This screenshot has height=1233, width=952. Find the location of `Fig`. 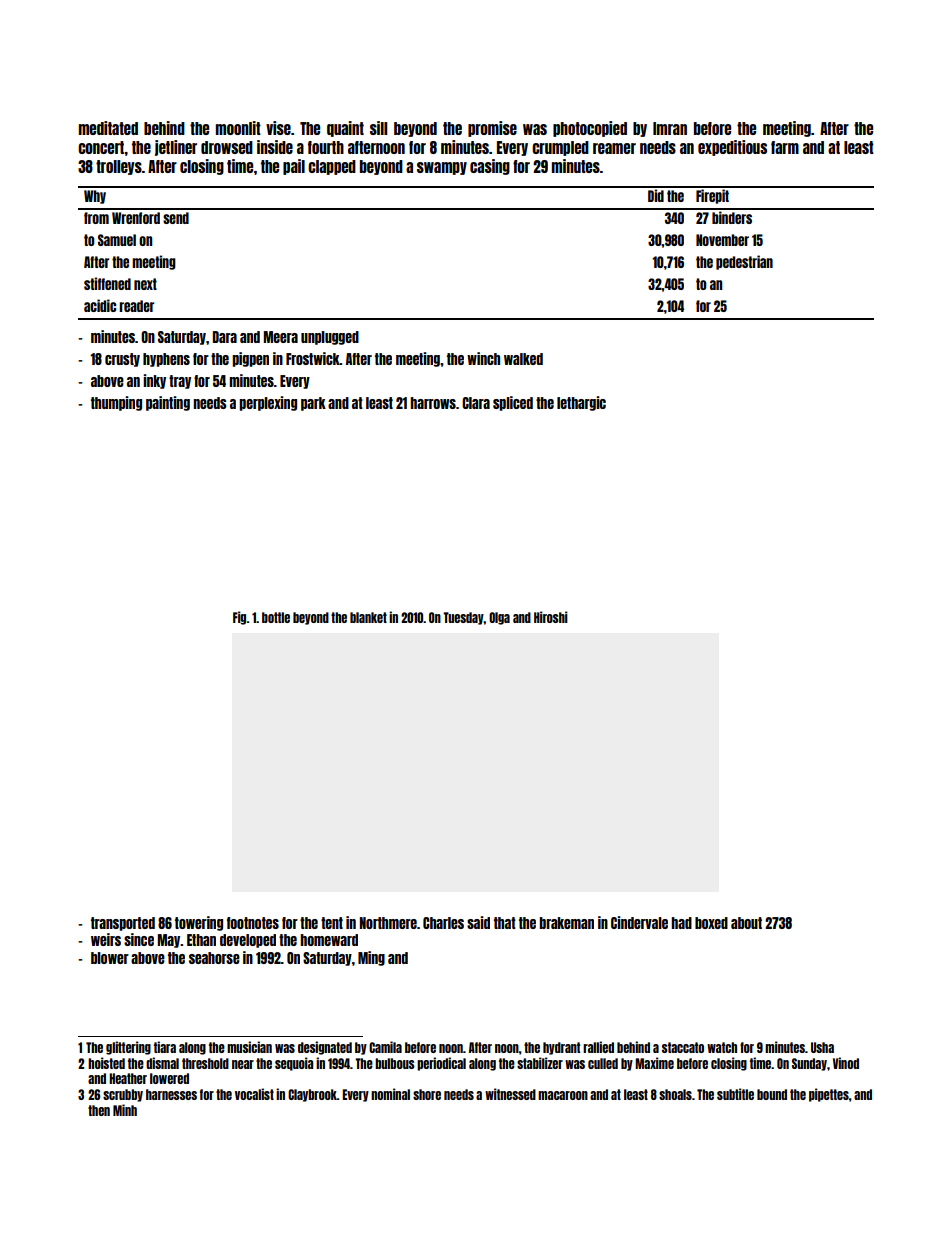

Fig is located at coordinates (240, 618).
